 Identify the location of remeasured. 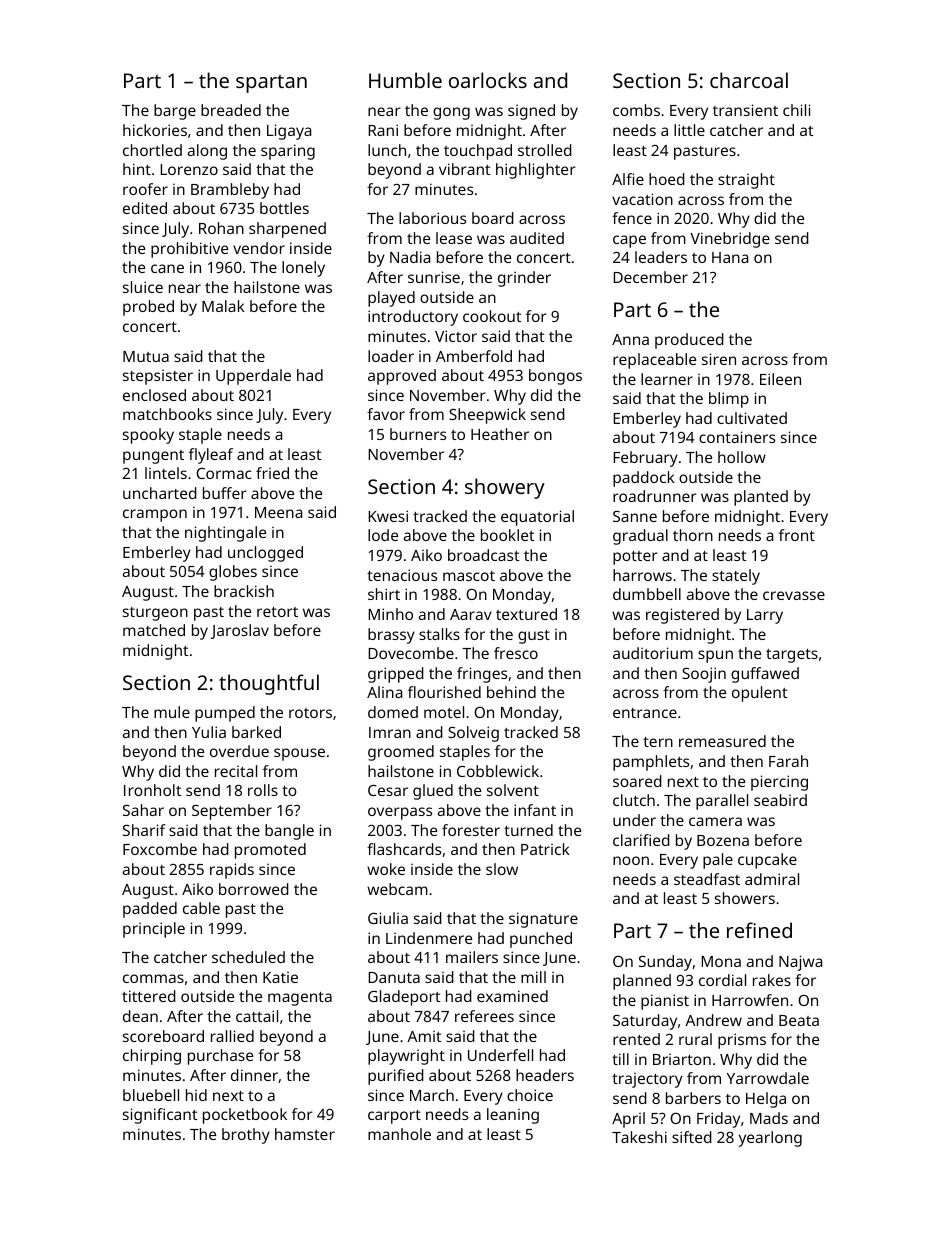
(722, 741).
